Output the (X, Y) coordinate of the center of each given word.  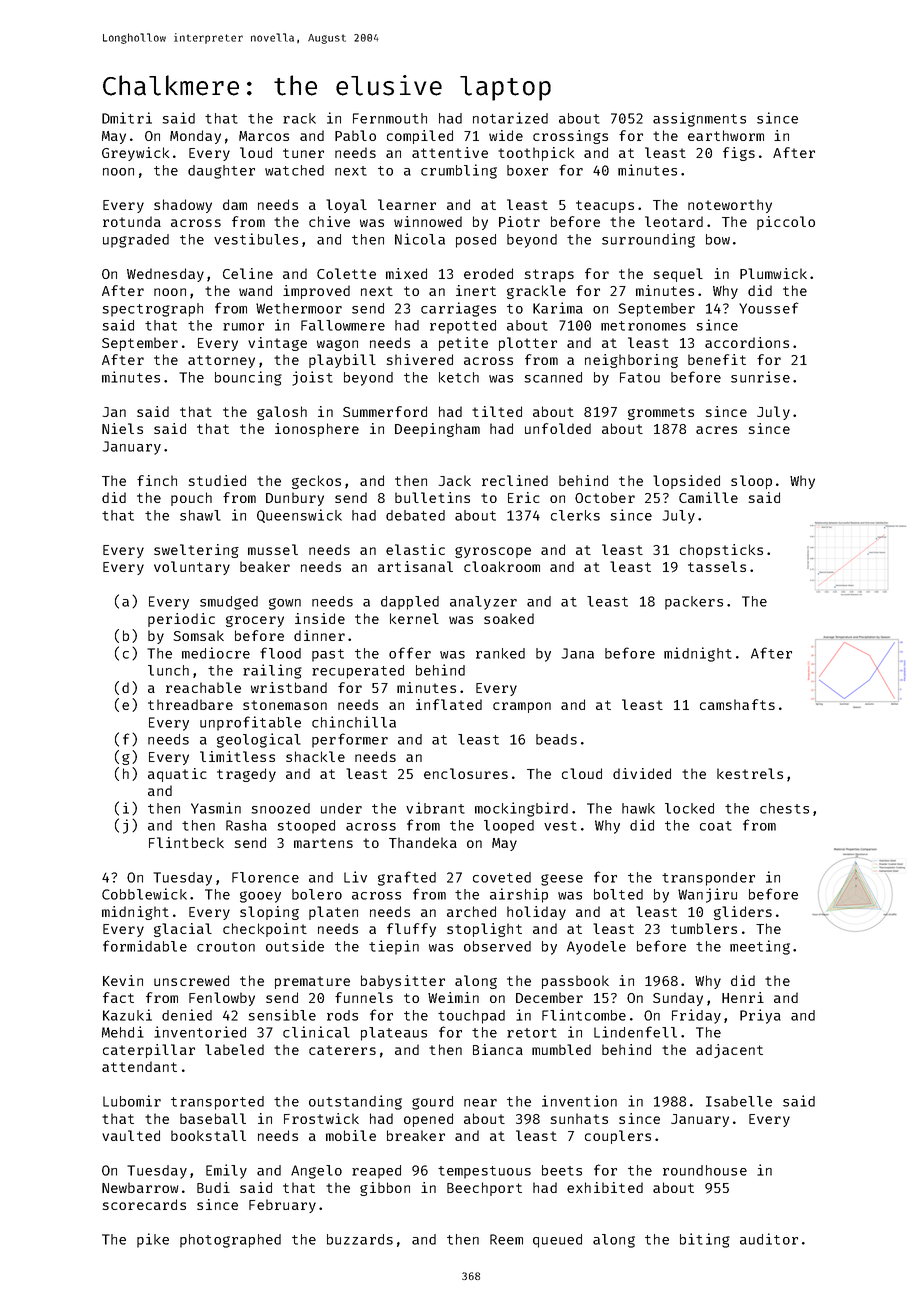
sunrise (760, 377)
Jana (577, 653)
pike (153, 1240)
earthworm (726, 135)
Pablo (355, 135)
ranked (500, 653)
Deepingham (437, 430)
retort (532, 1033)
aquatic (177, 775)
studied (217, 480)
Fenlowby (222, 999)
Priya (760, 1016)
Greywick (135, 154)
